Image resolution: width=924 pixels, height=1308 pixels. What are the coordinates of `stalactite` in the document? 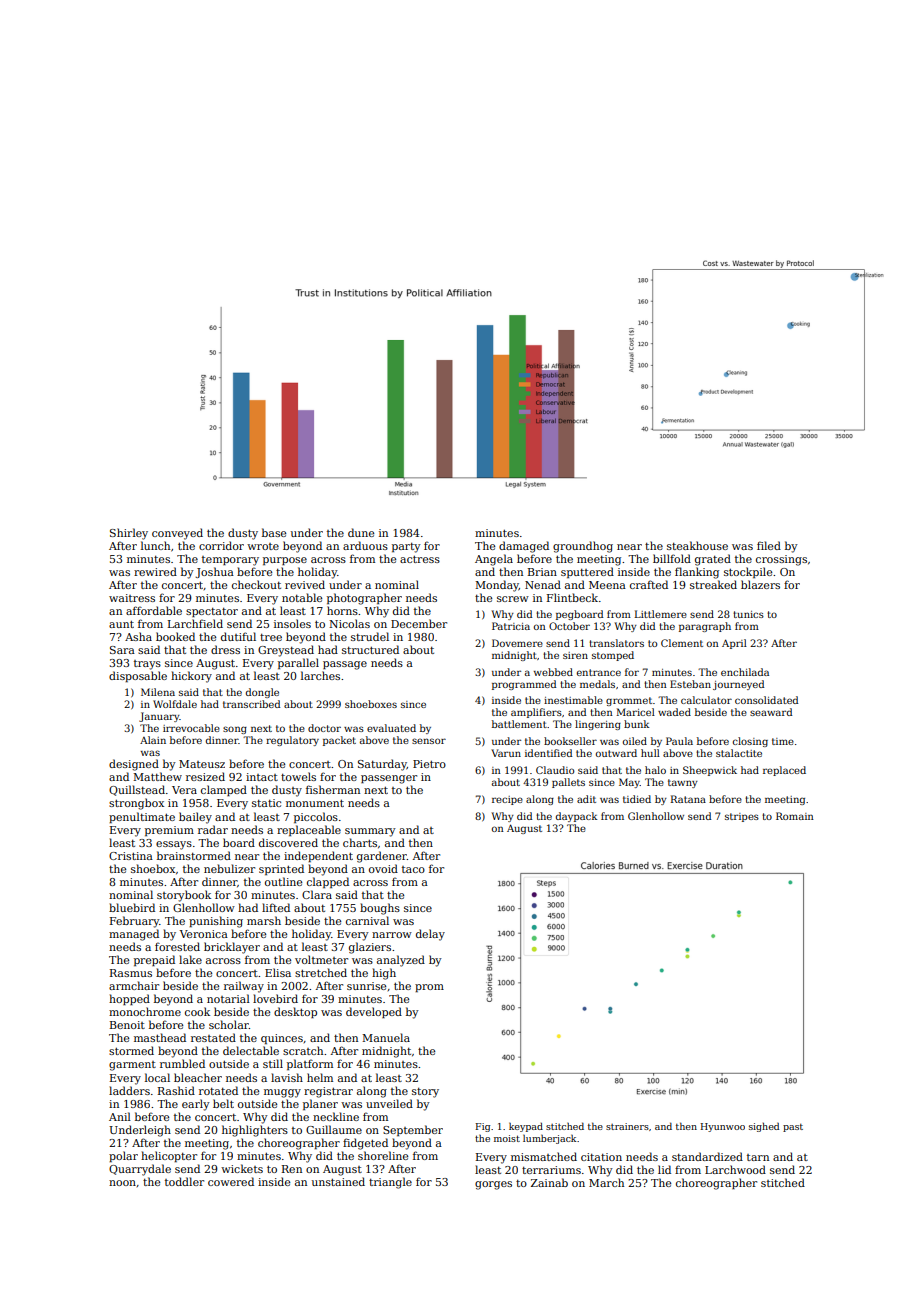 It's located at (739, 753).
